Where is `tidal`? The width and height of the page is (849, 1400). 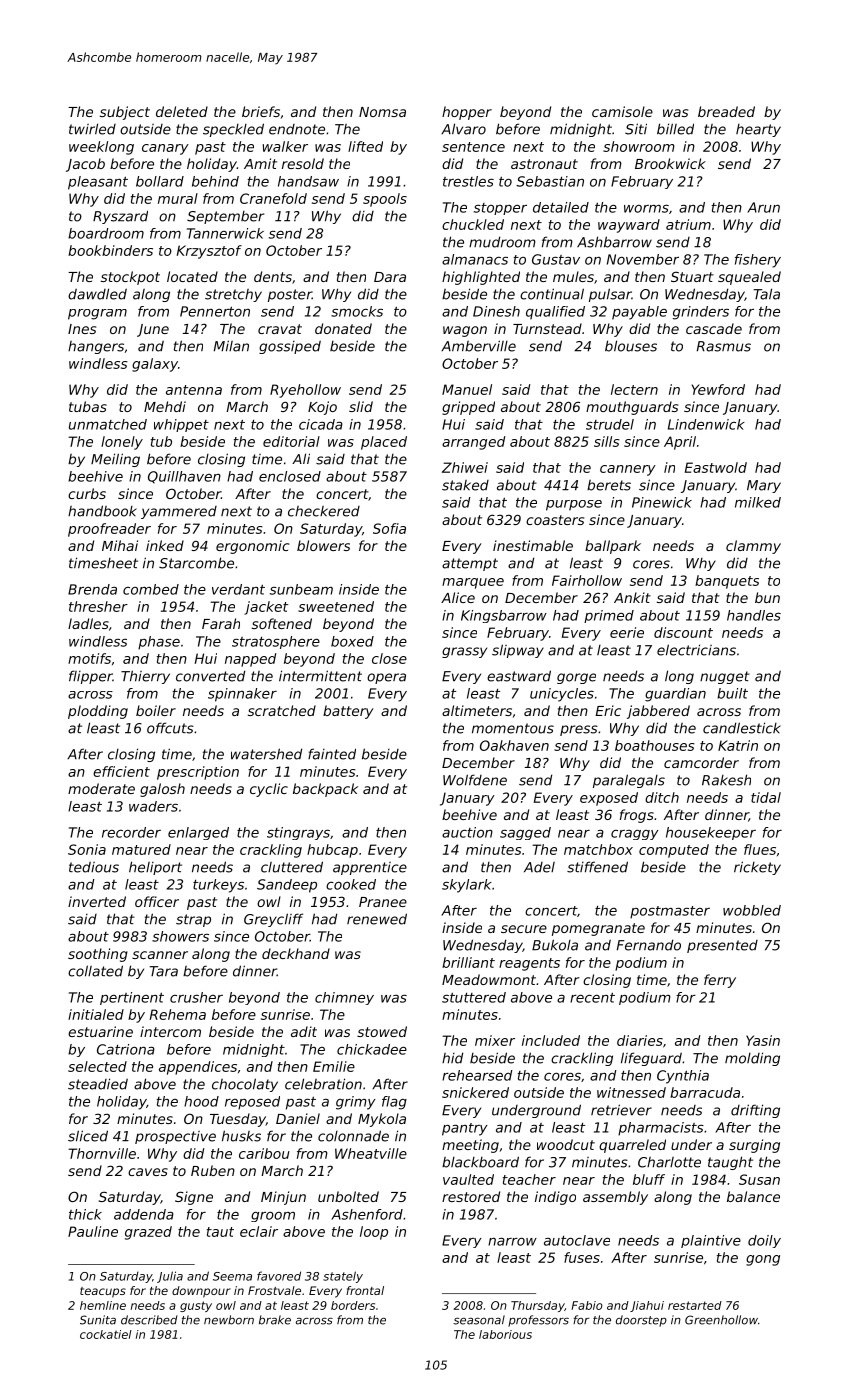
tidal is located at coordinates (766, 797).
